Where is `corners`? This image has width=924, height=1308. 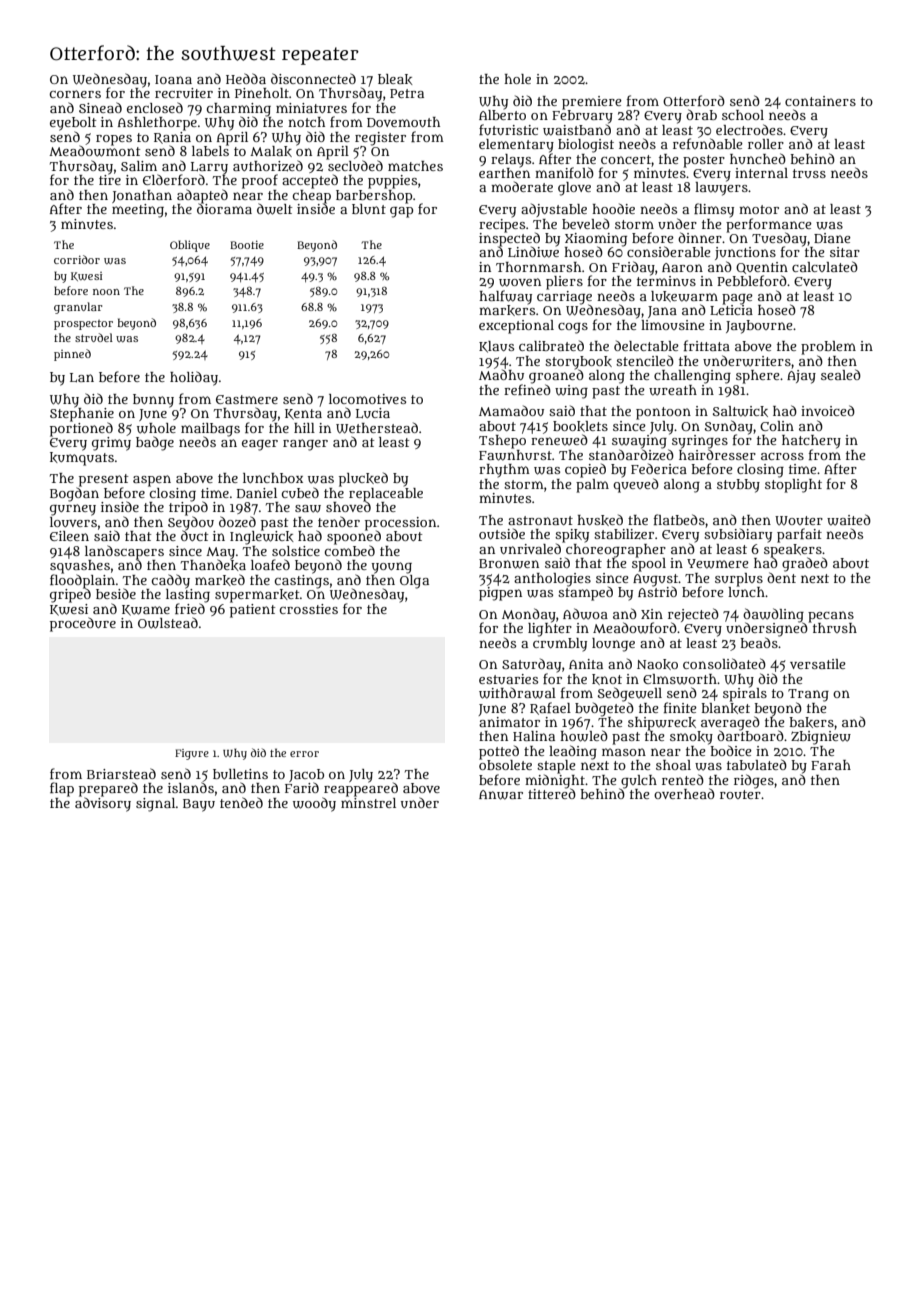 corners is located at coordinates (75, 94).
